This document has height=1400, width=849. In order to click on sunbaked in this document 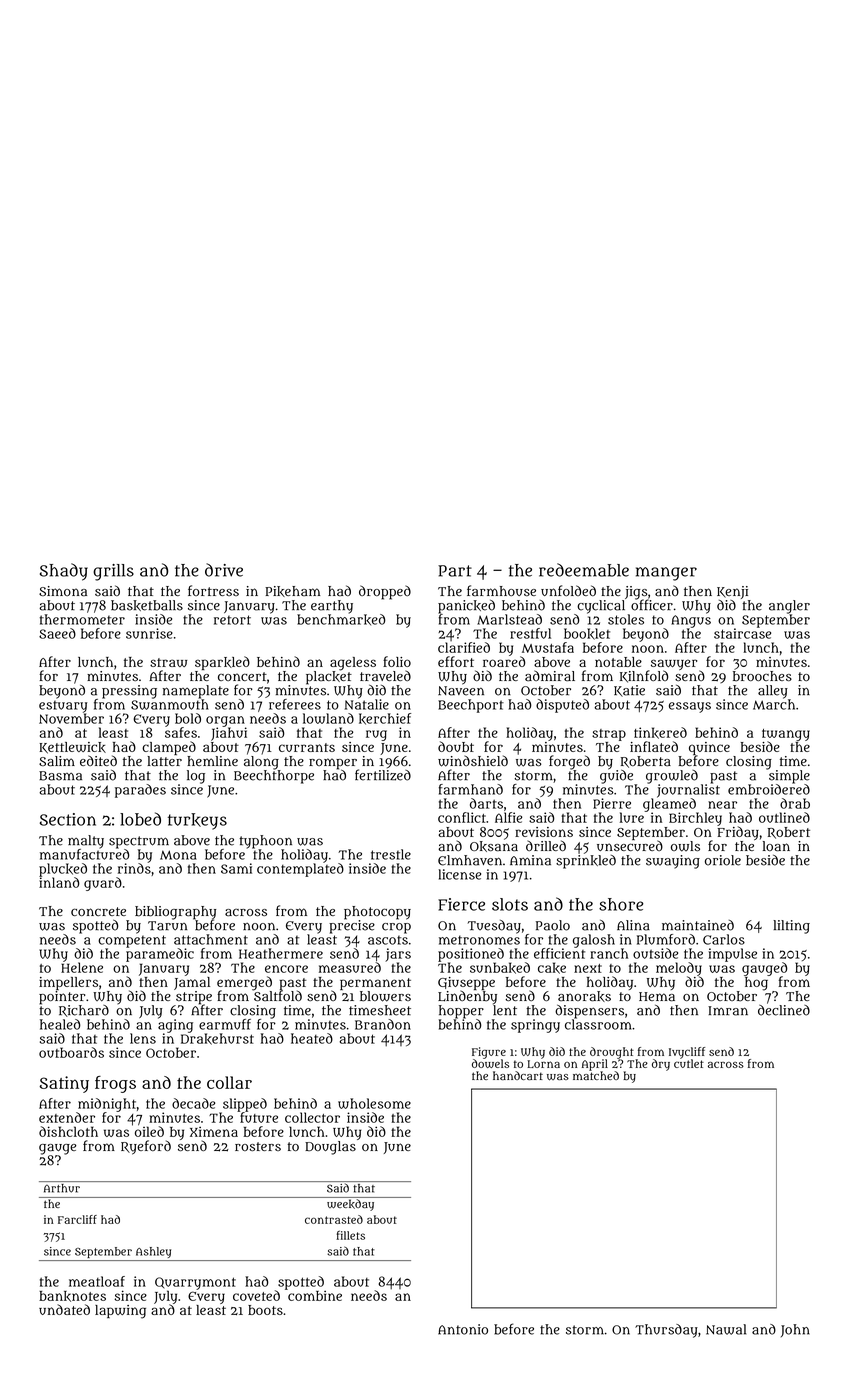, I will do `click(500, 968)`.
